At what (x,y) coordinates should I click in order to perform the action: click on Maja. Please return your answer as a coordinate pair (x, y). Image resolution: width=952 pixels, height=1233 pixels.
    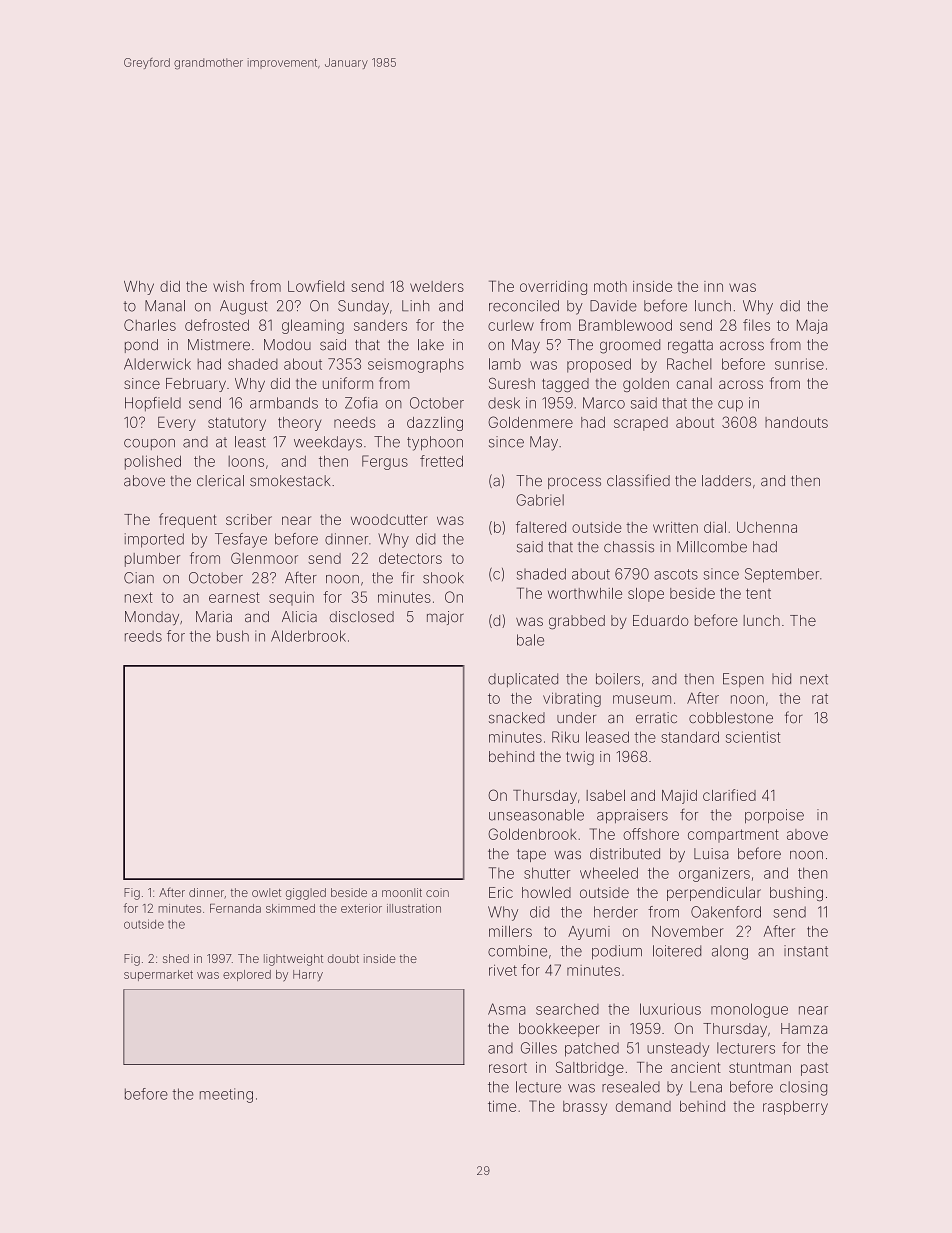
    Looking at the image, I should click on (812, 326).
